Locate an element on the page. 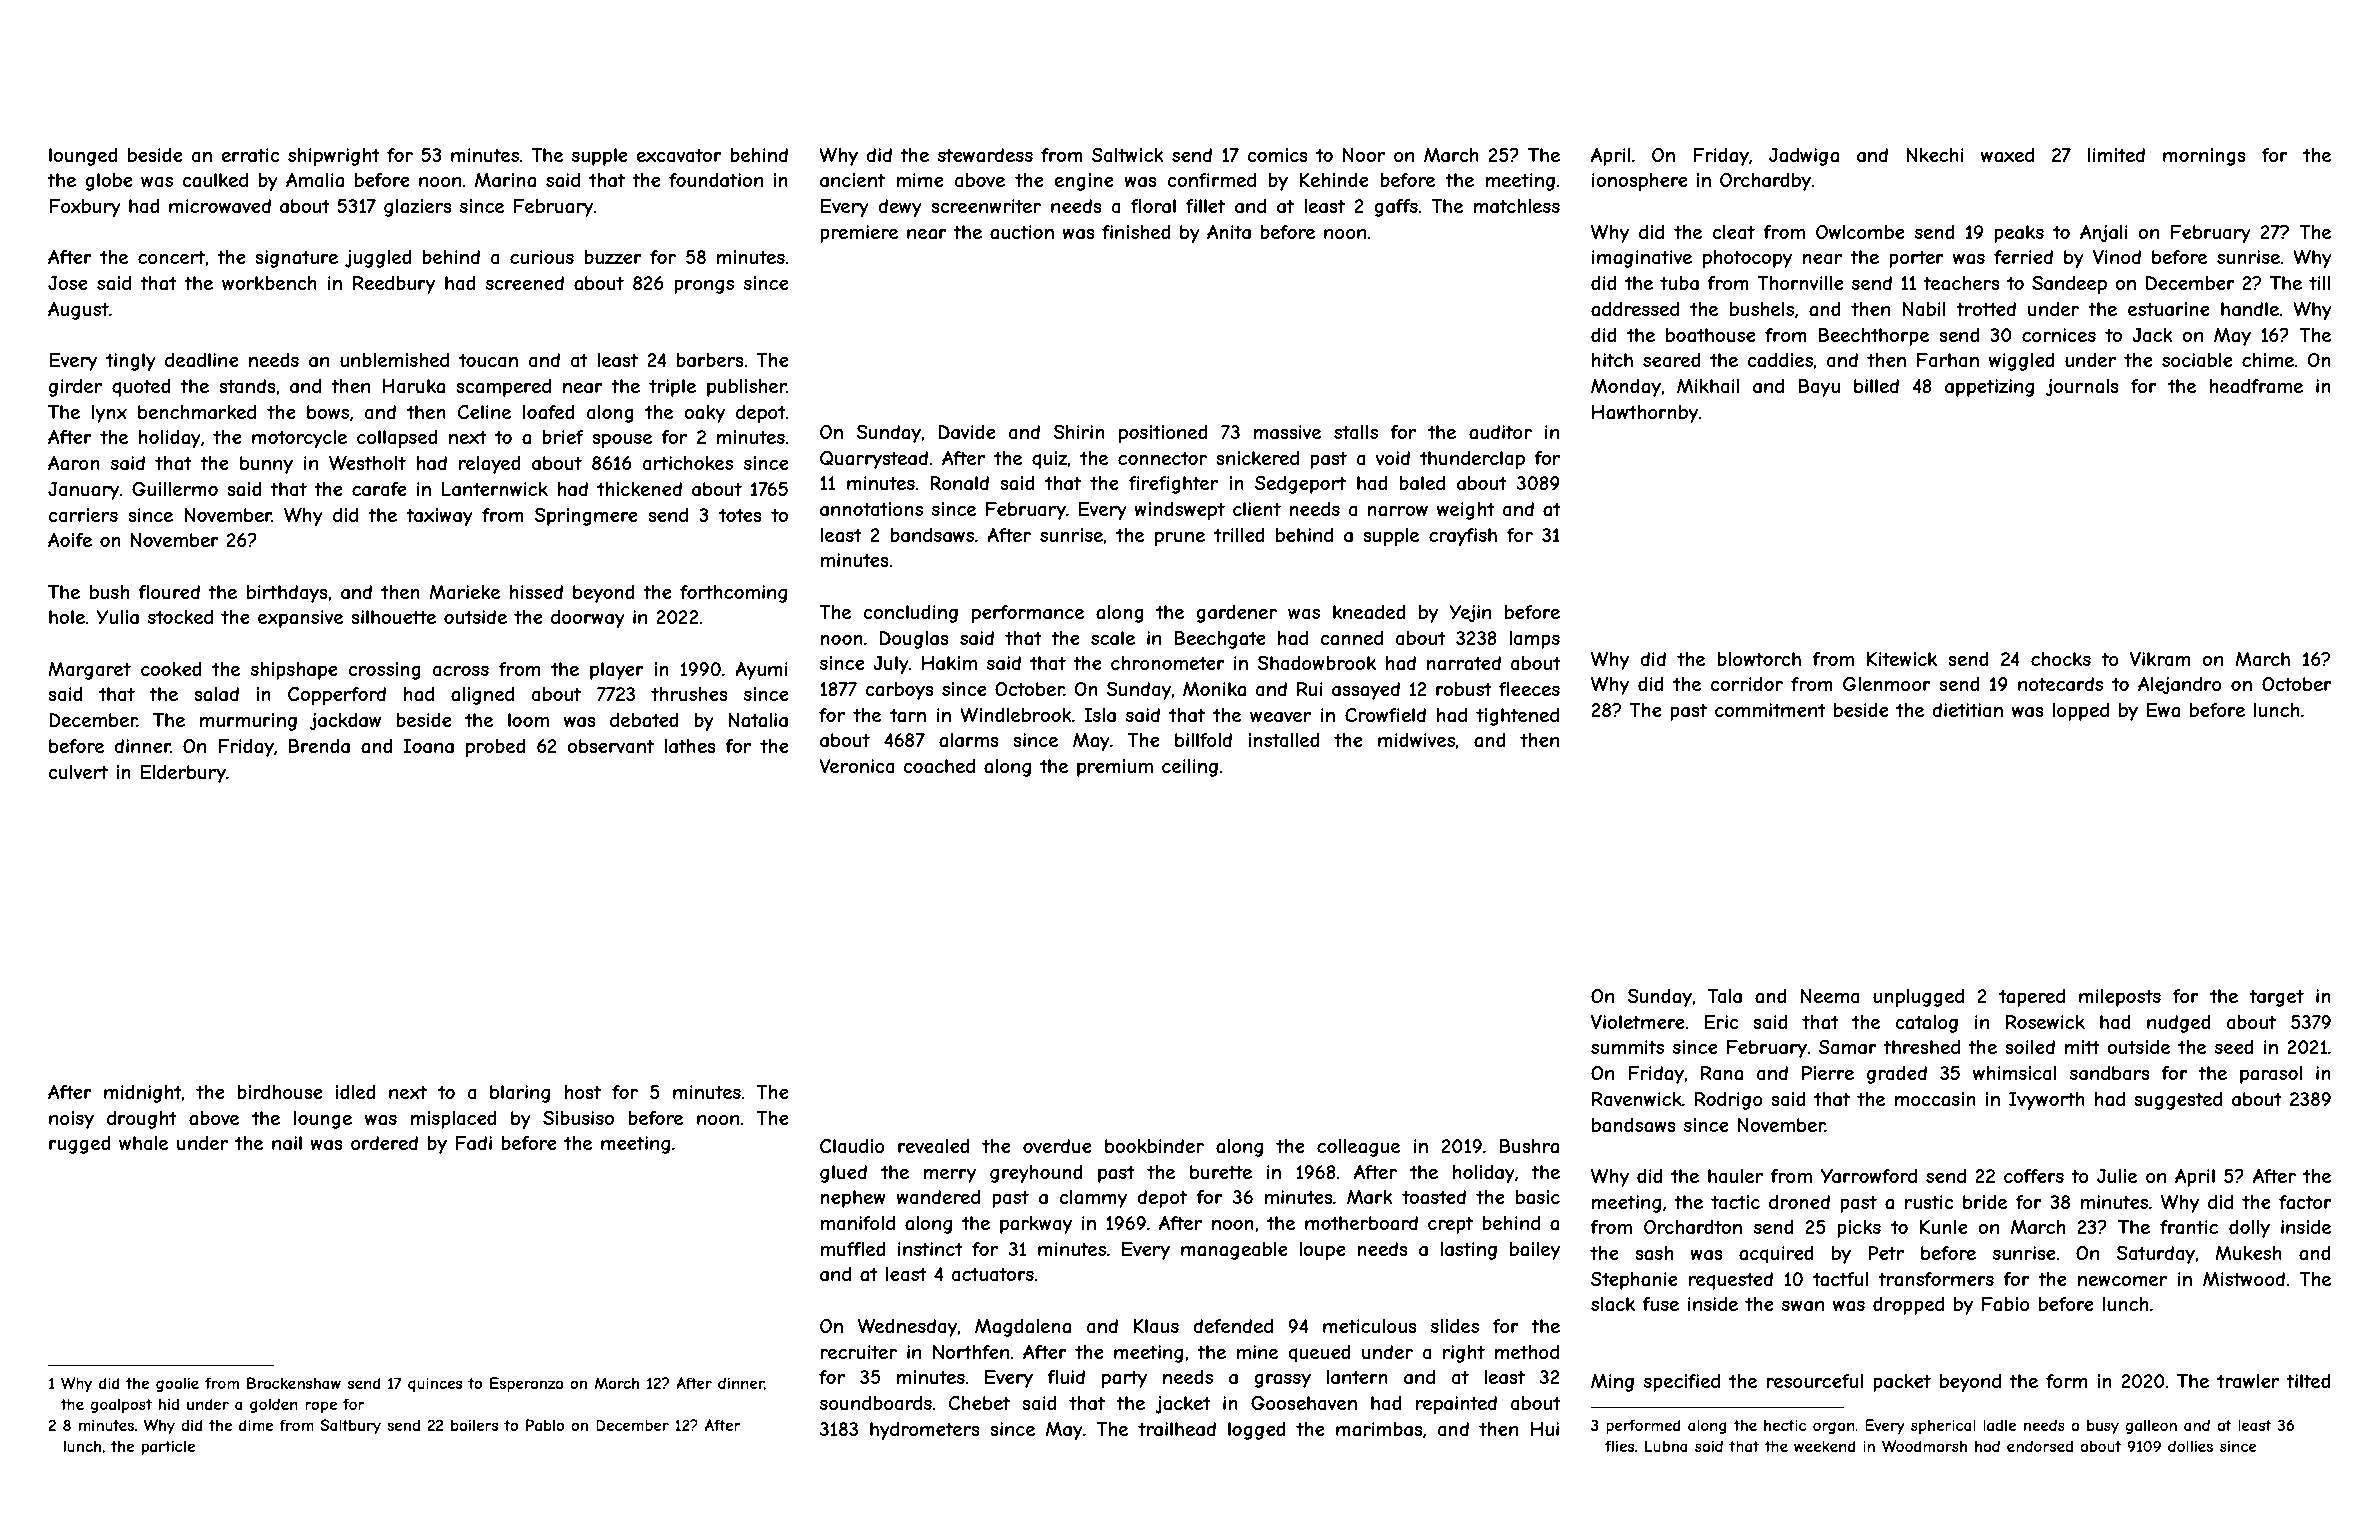 This image has height=1540, width=2380. Nkechi is located at coordinates (1935, 155).
